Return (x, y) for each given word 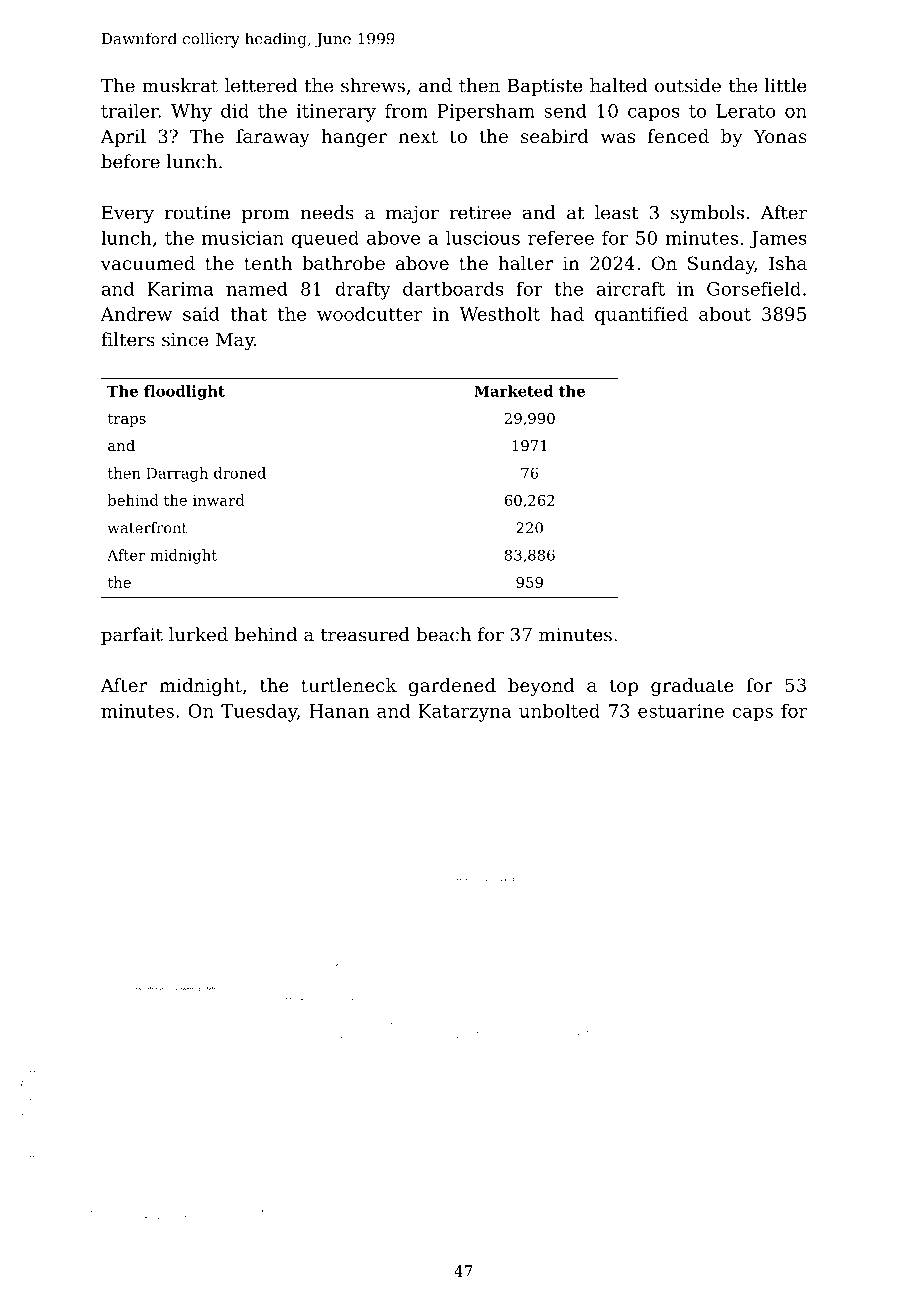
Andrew (136, 314)
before (130, 161)
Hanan (339, 711)
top (624, 687)
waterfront (147, 528)
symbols (707, 214)
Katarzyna (465, 713)
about (725, 314)
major (412, 215)
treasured (365, 634)
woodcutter (369, 314)
